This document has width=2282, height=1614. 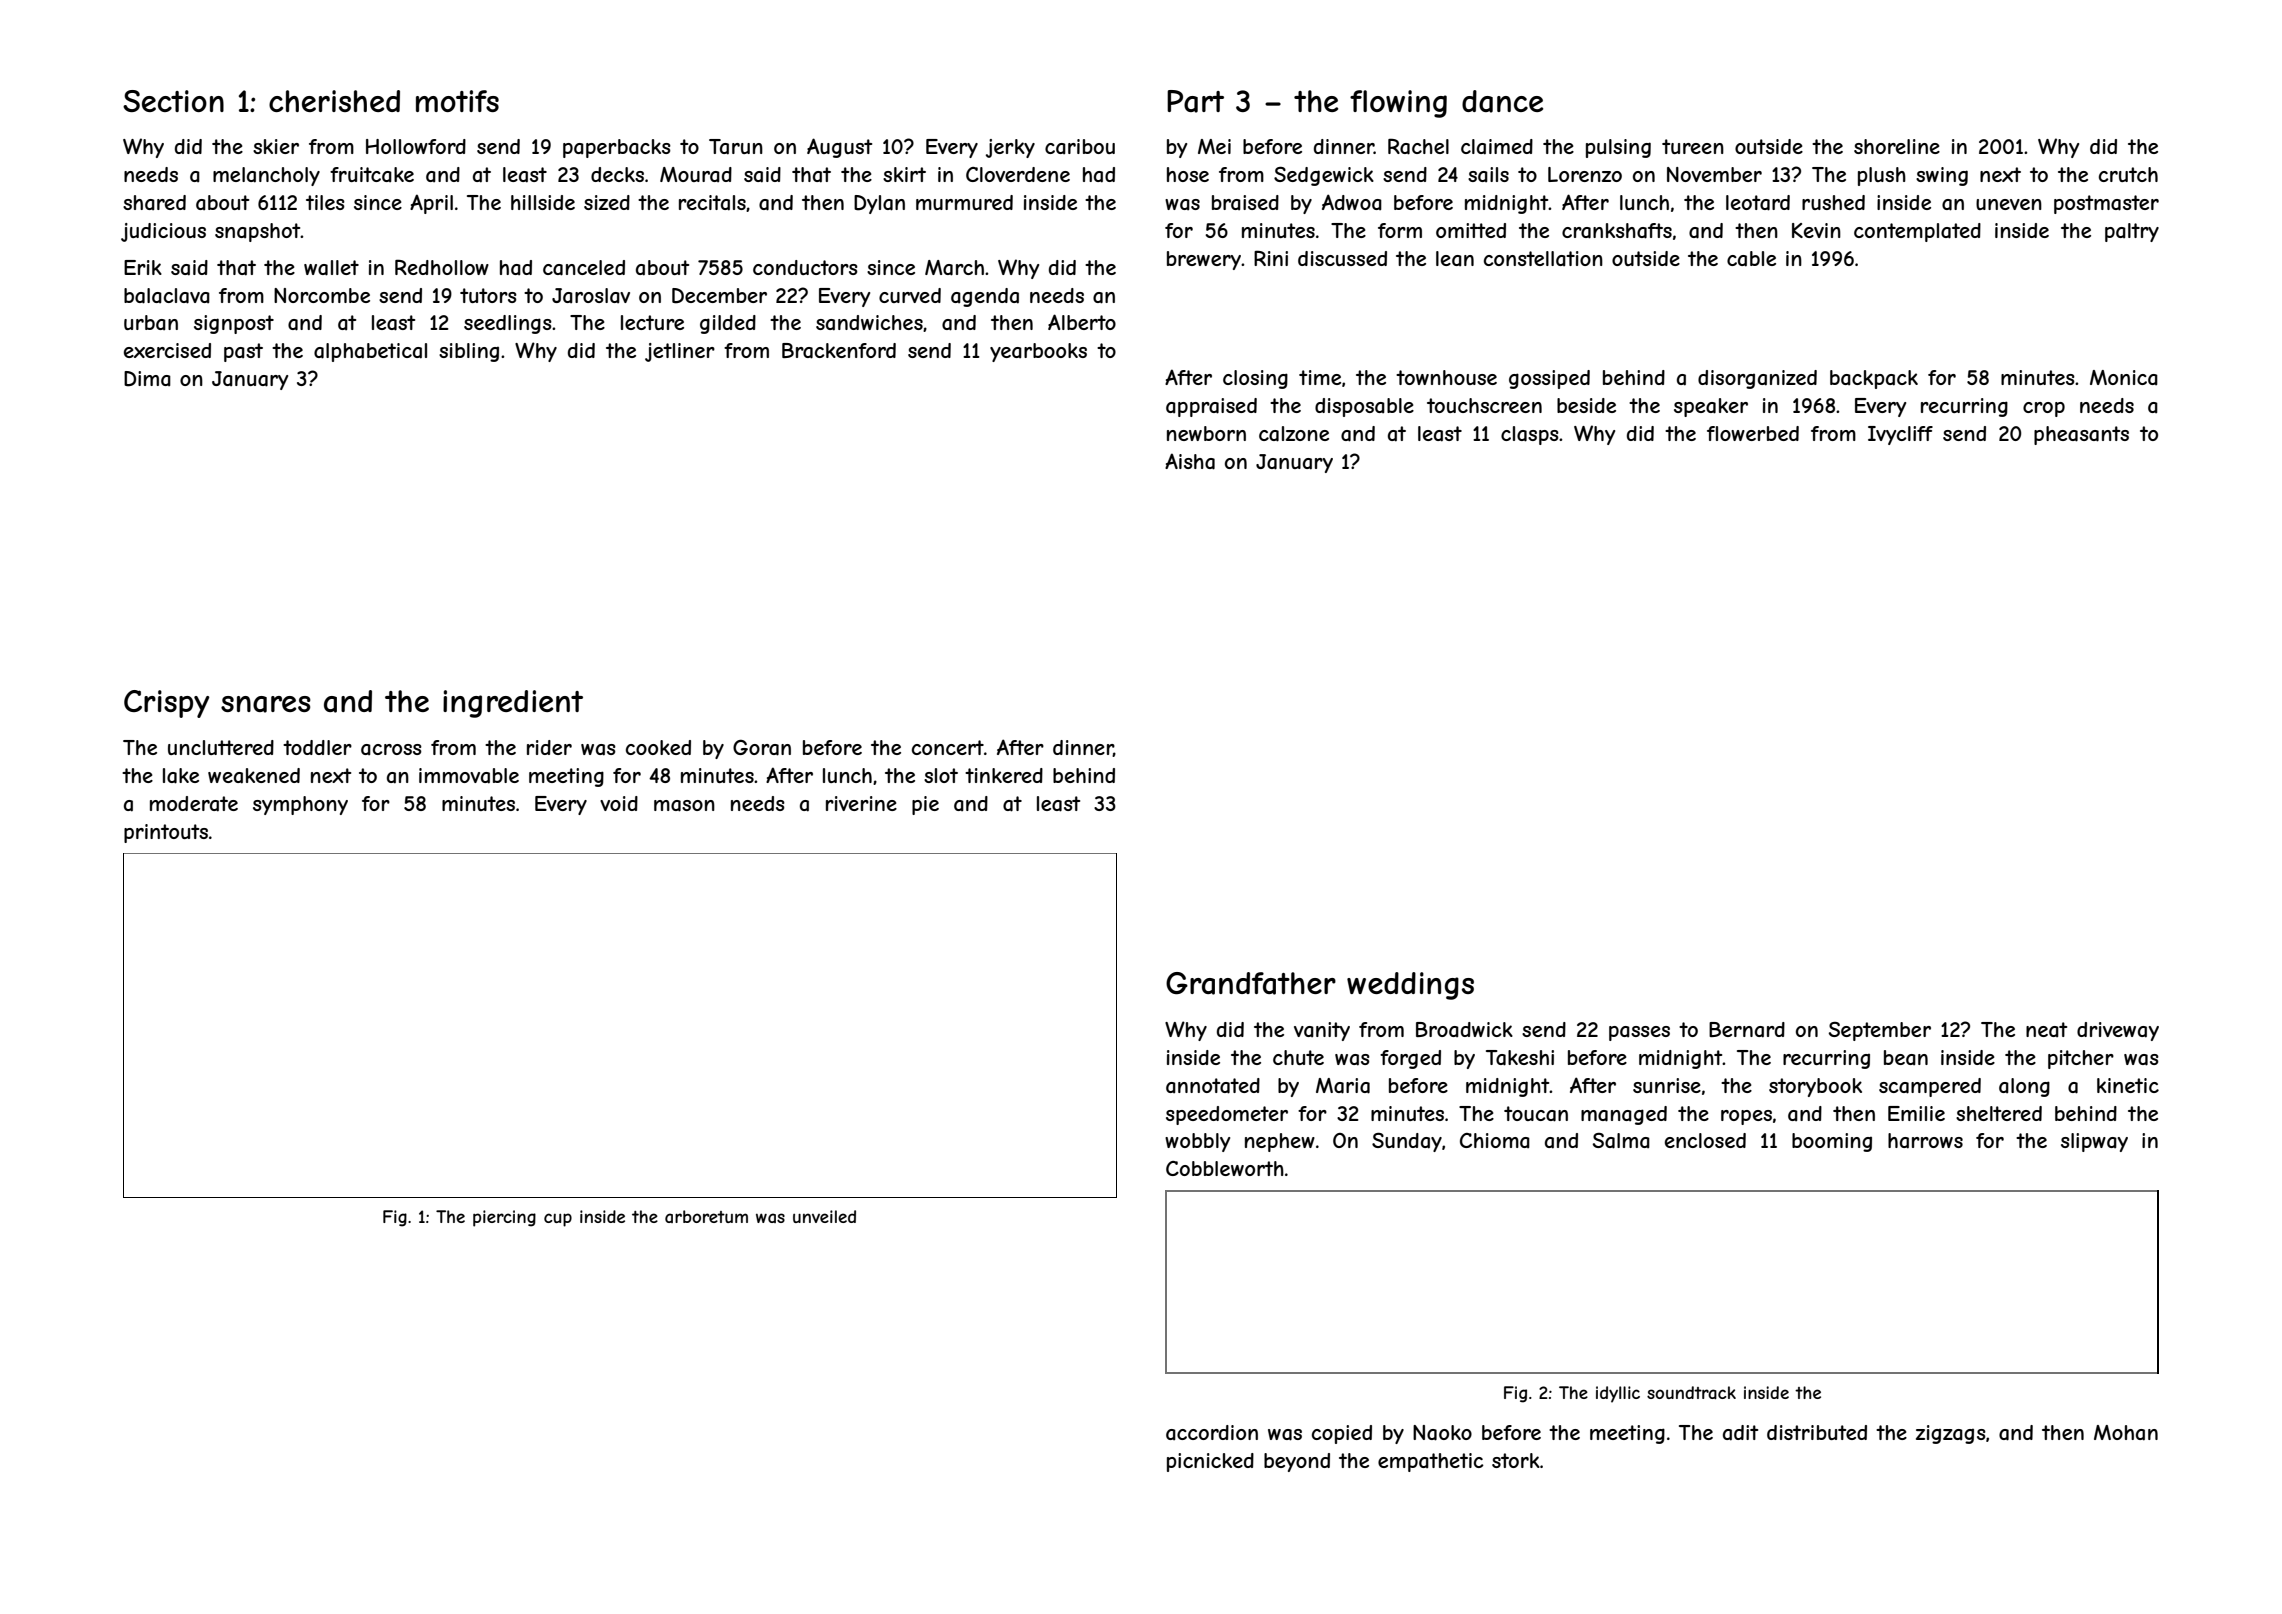 I want to click on urban, so click(x=151, y=322).
